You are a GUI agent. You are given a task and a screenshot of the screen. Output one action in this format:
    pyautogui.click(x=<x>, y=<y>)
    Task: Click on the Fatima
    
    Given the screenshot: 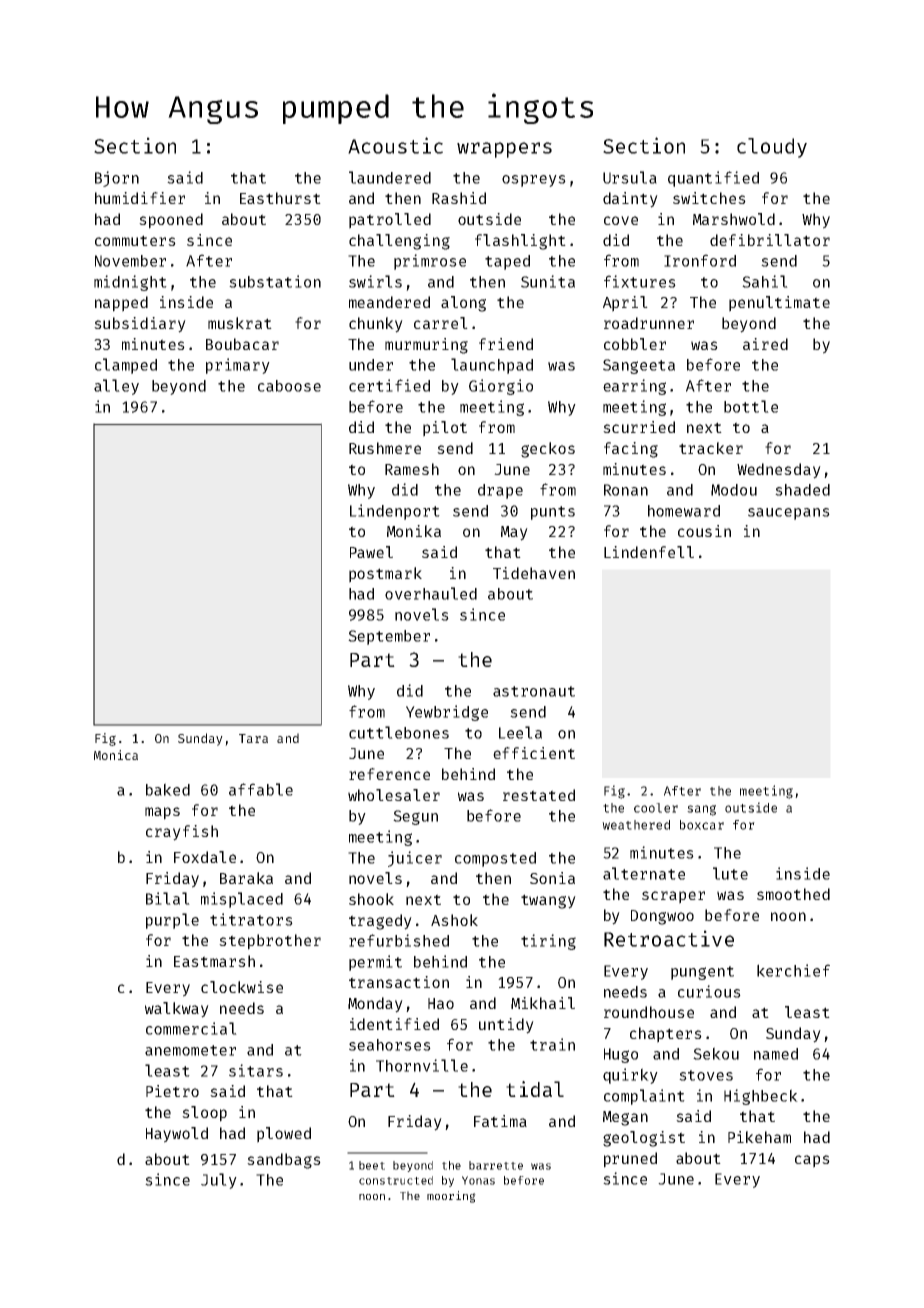 What is the action you would take?
    pyautogui.click(x=500, y=1121)
